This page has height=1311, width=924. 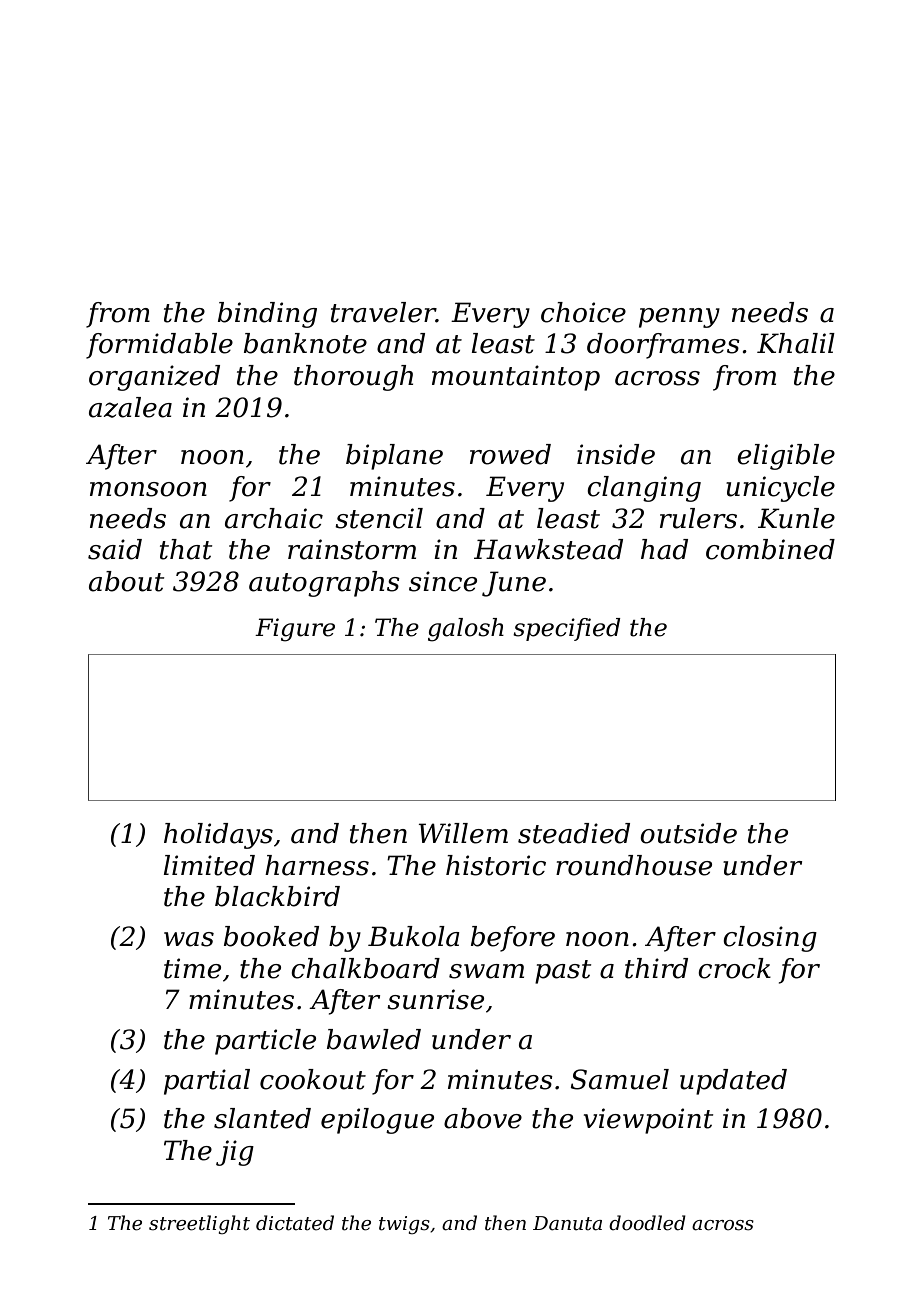 I want to click on Willem, so click(x=463, y=833).
